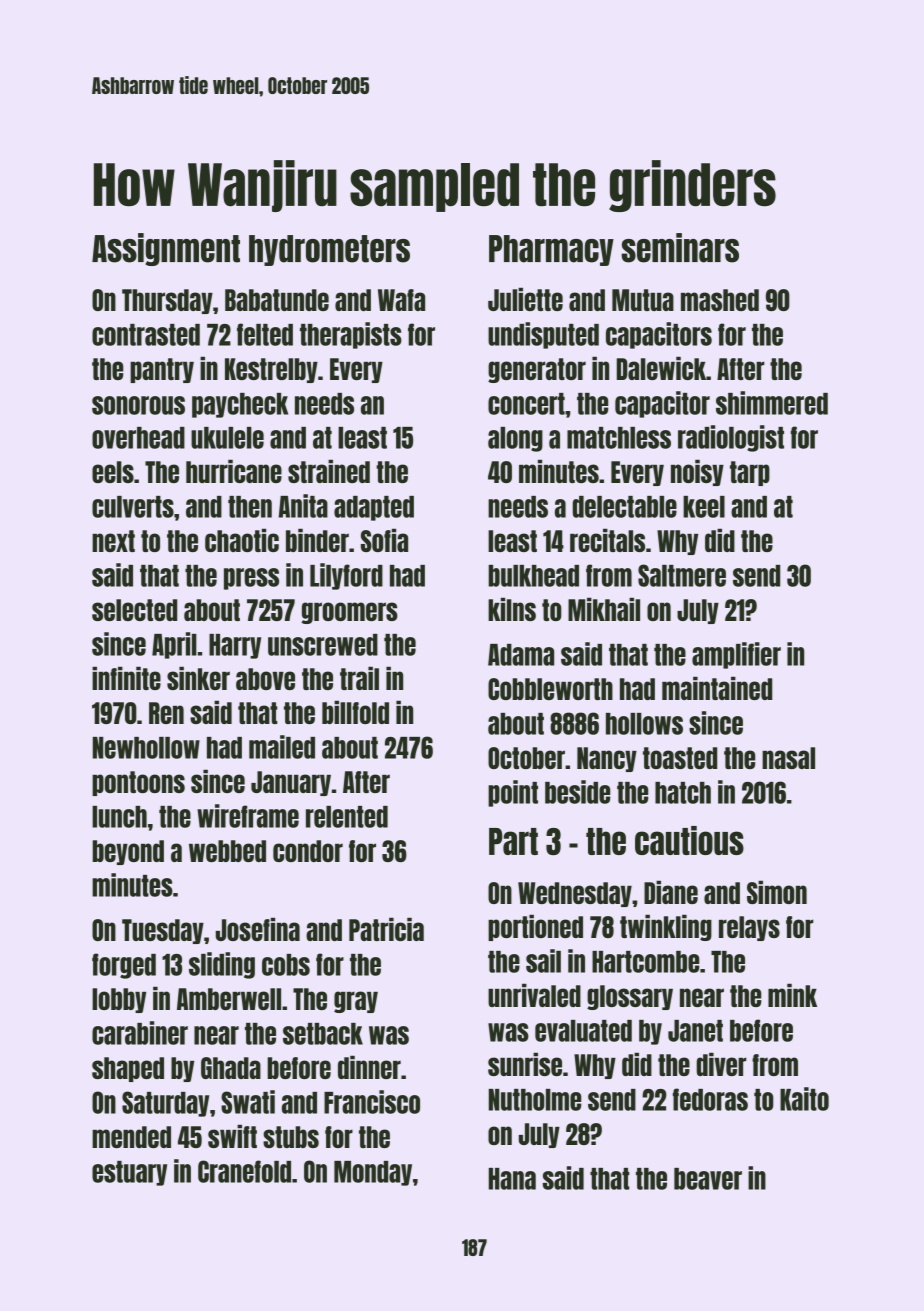 The image size is (924, 1311). Describe the element at coordinates (550, 689) in the image. I see `Cobbleworth` at that location.
